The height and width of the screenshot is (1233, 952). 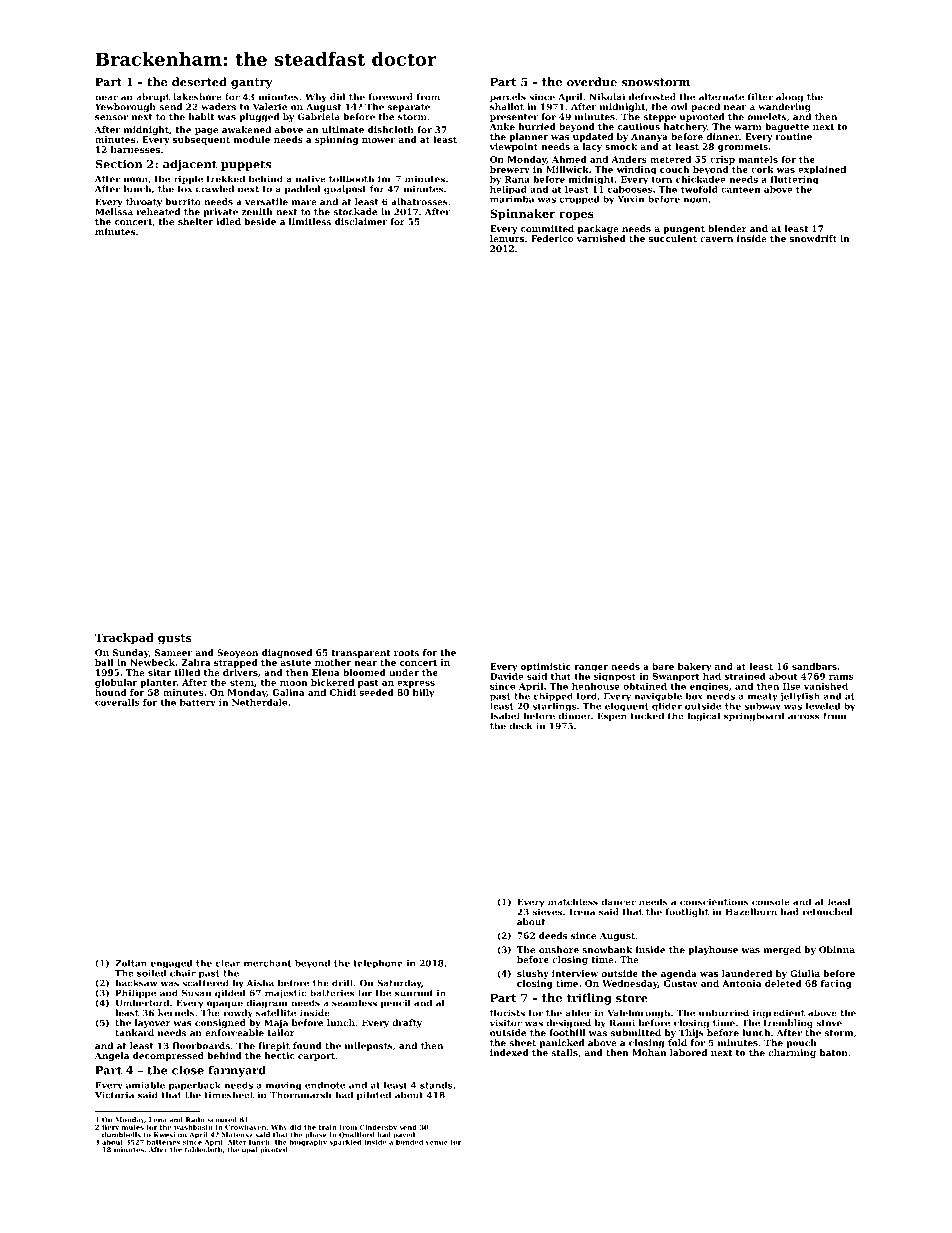 I want to click on engaged, so click(x=172, y=964).
